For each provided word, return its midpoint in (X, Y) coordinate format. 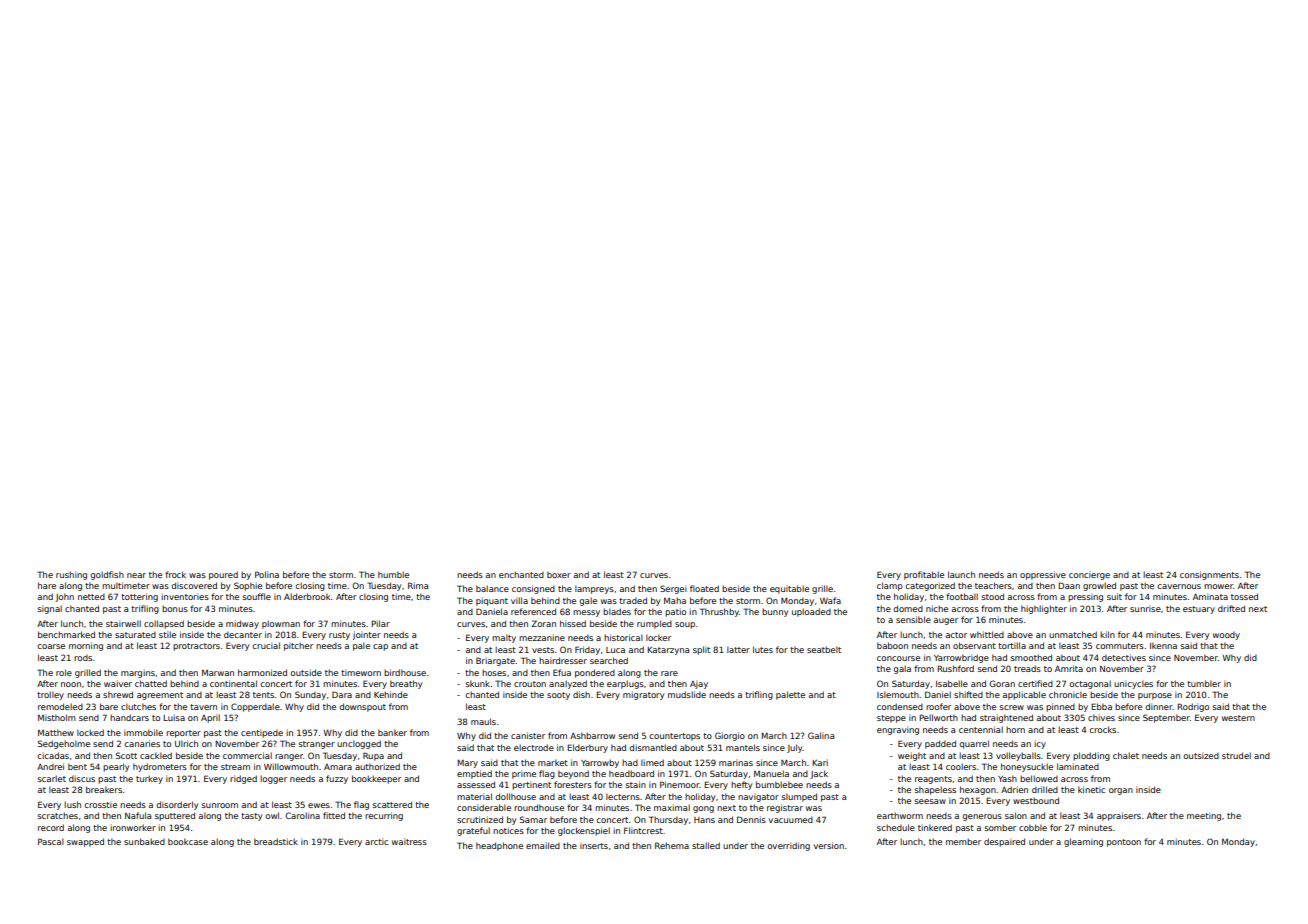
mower (1218, 586)
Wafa (830, 600)
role (64, 672)
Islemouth (898, 694)
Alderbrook (307, 596)
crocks (1102, 729)
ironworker (133, 827)
